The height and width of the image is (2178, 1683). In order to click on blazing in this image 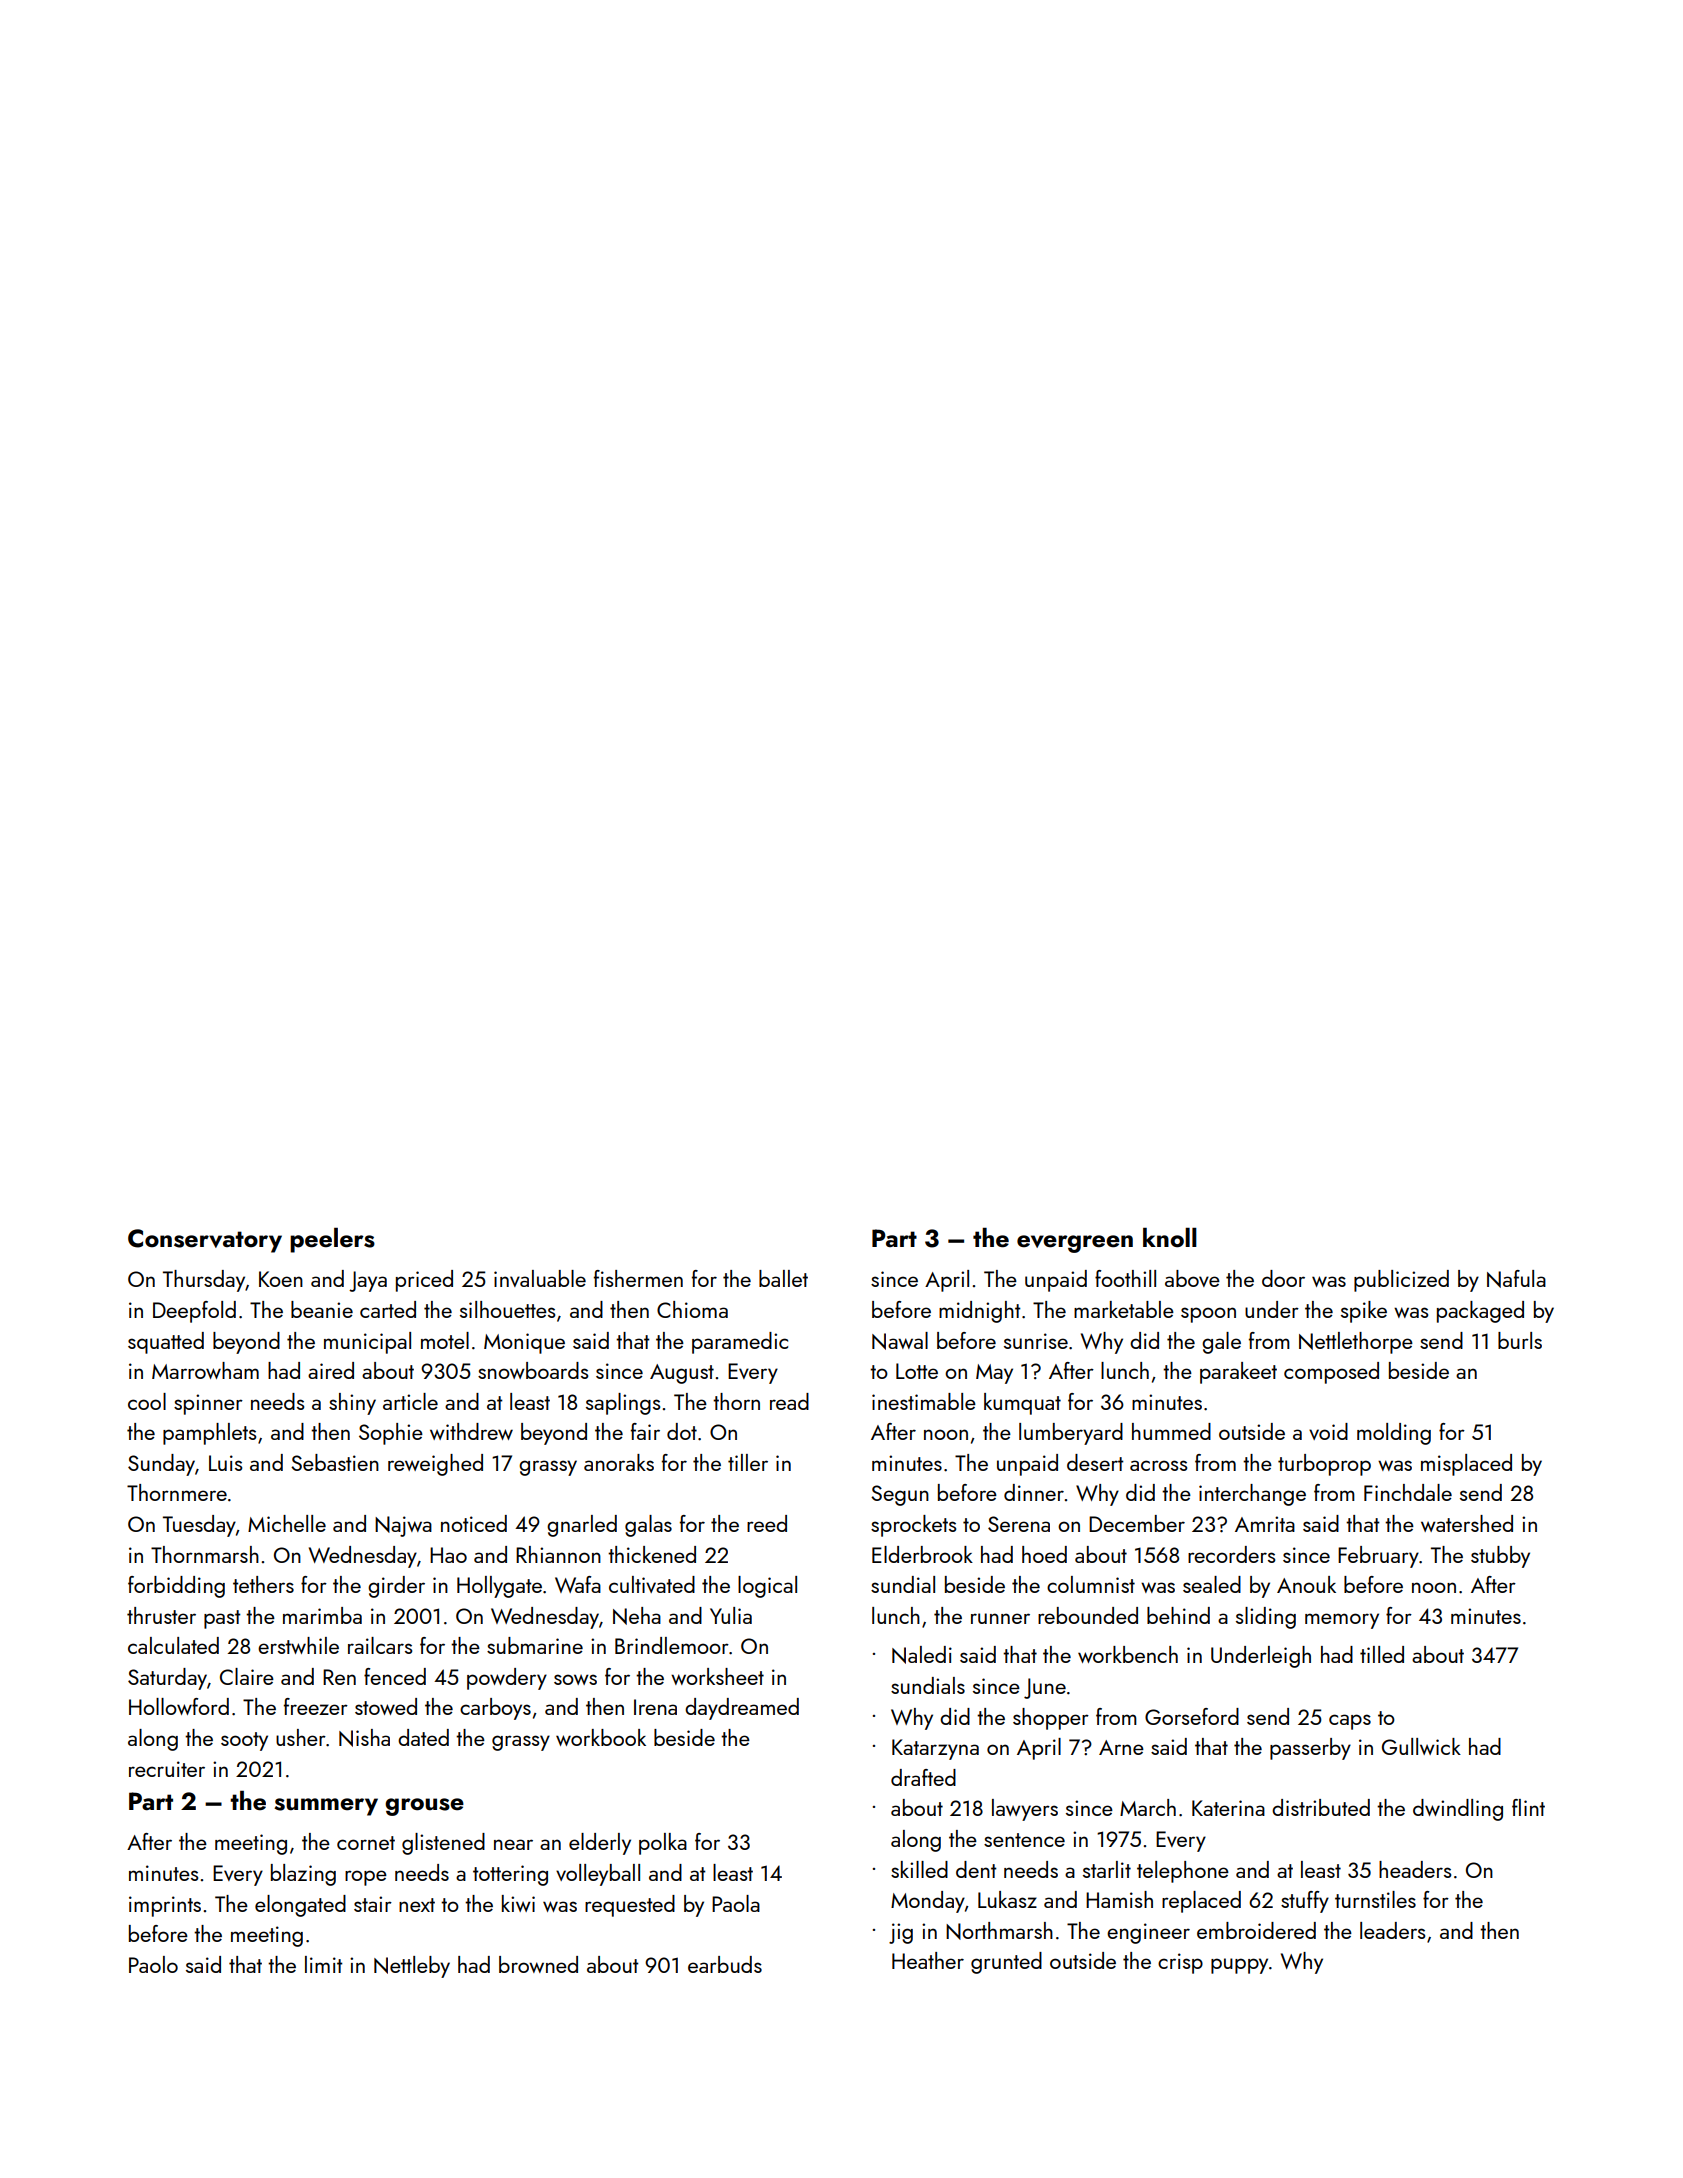, I will do `click(303, 1875)`.
